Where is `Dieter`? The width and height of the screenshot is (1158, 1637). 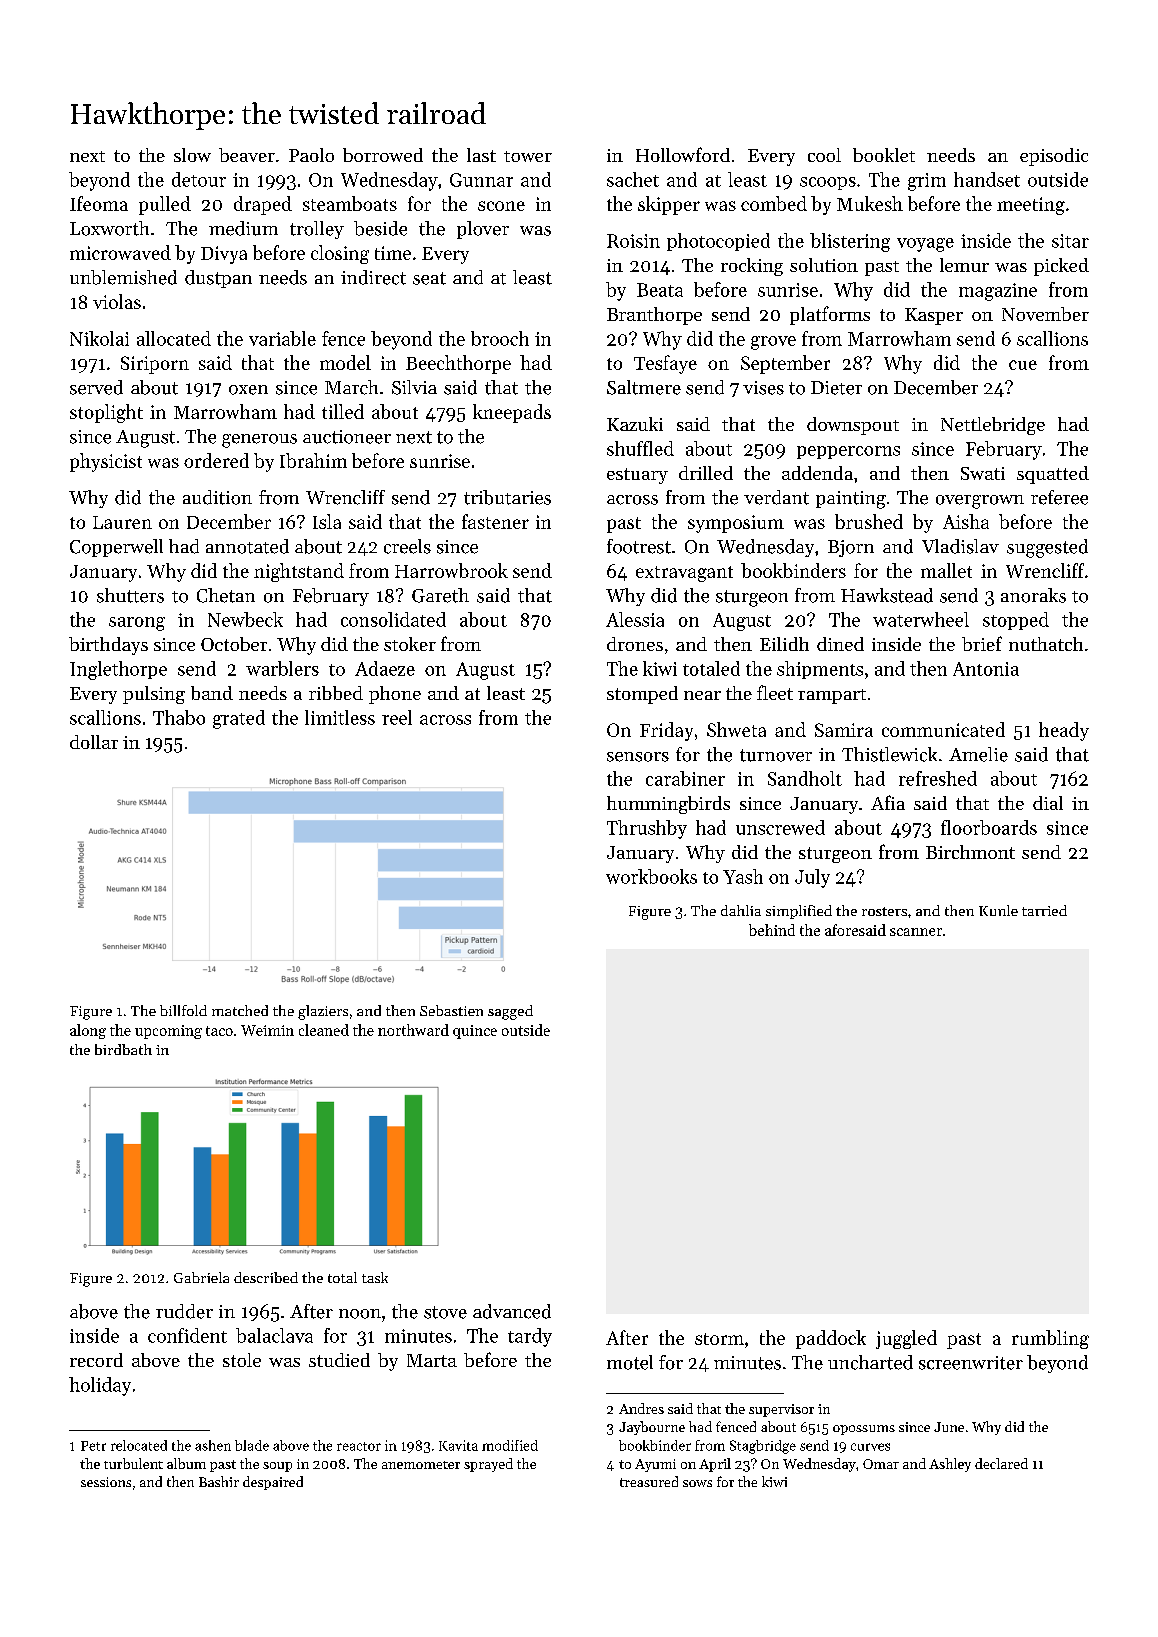
Dieter is located at coordinates (836, 388).
